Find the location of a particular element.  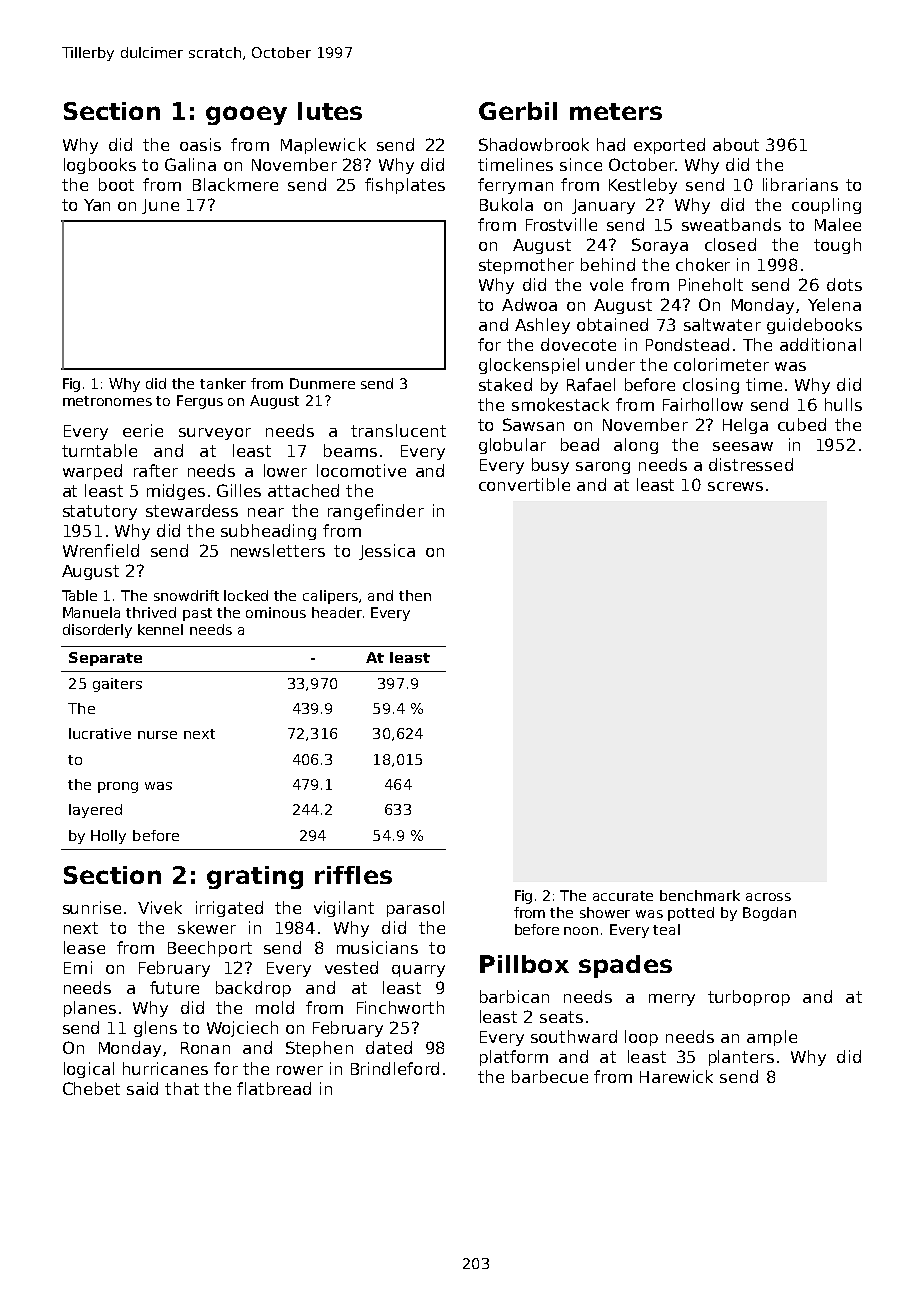

Emi is located at coordinates (78, 967).
